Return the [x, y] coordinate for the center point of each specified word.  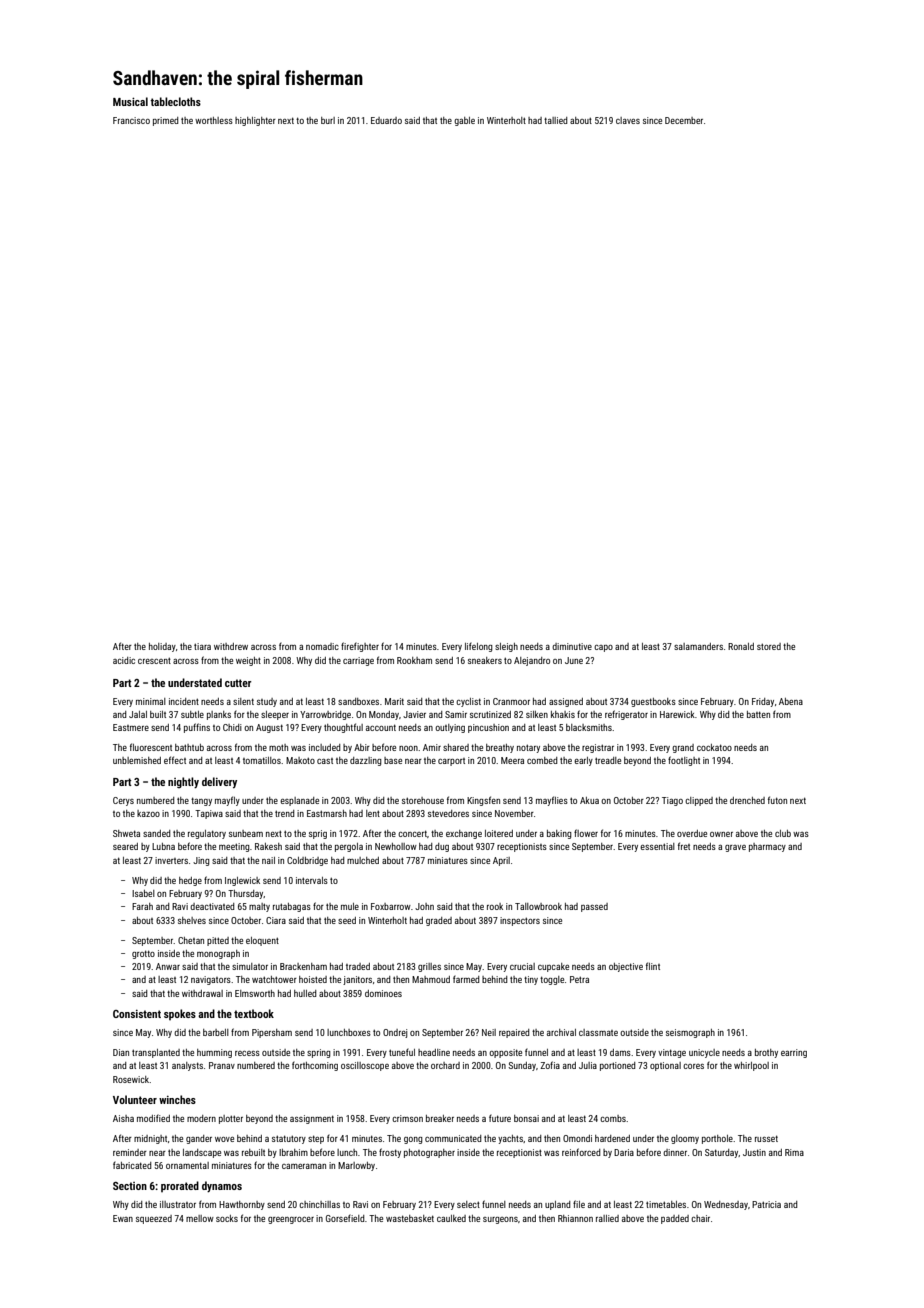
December [684, 120]
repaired [514, 1033]
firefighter [360, 647]
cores [693, 1066]
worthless [214, 120]
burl [328, 120]
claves [628, 120]
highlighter [255, 121]
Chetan [191, 940]
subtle [192, 714]
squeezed [154, 1219]
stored [769, 646]
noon [408, 748]
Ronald [741, 646]
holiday [162, 647]
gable [464, 121]
